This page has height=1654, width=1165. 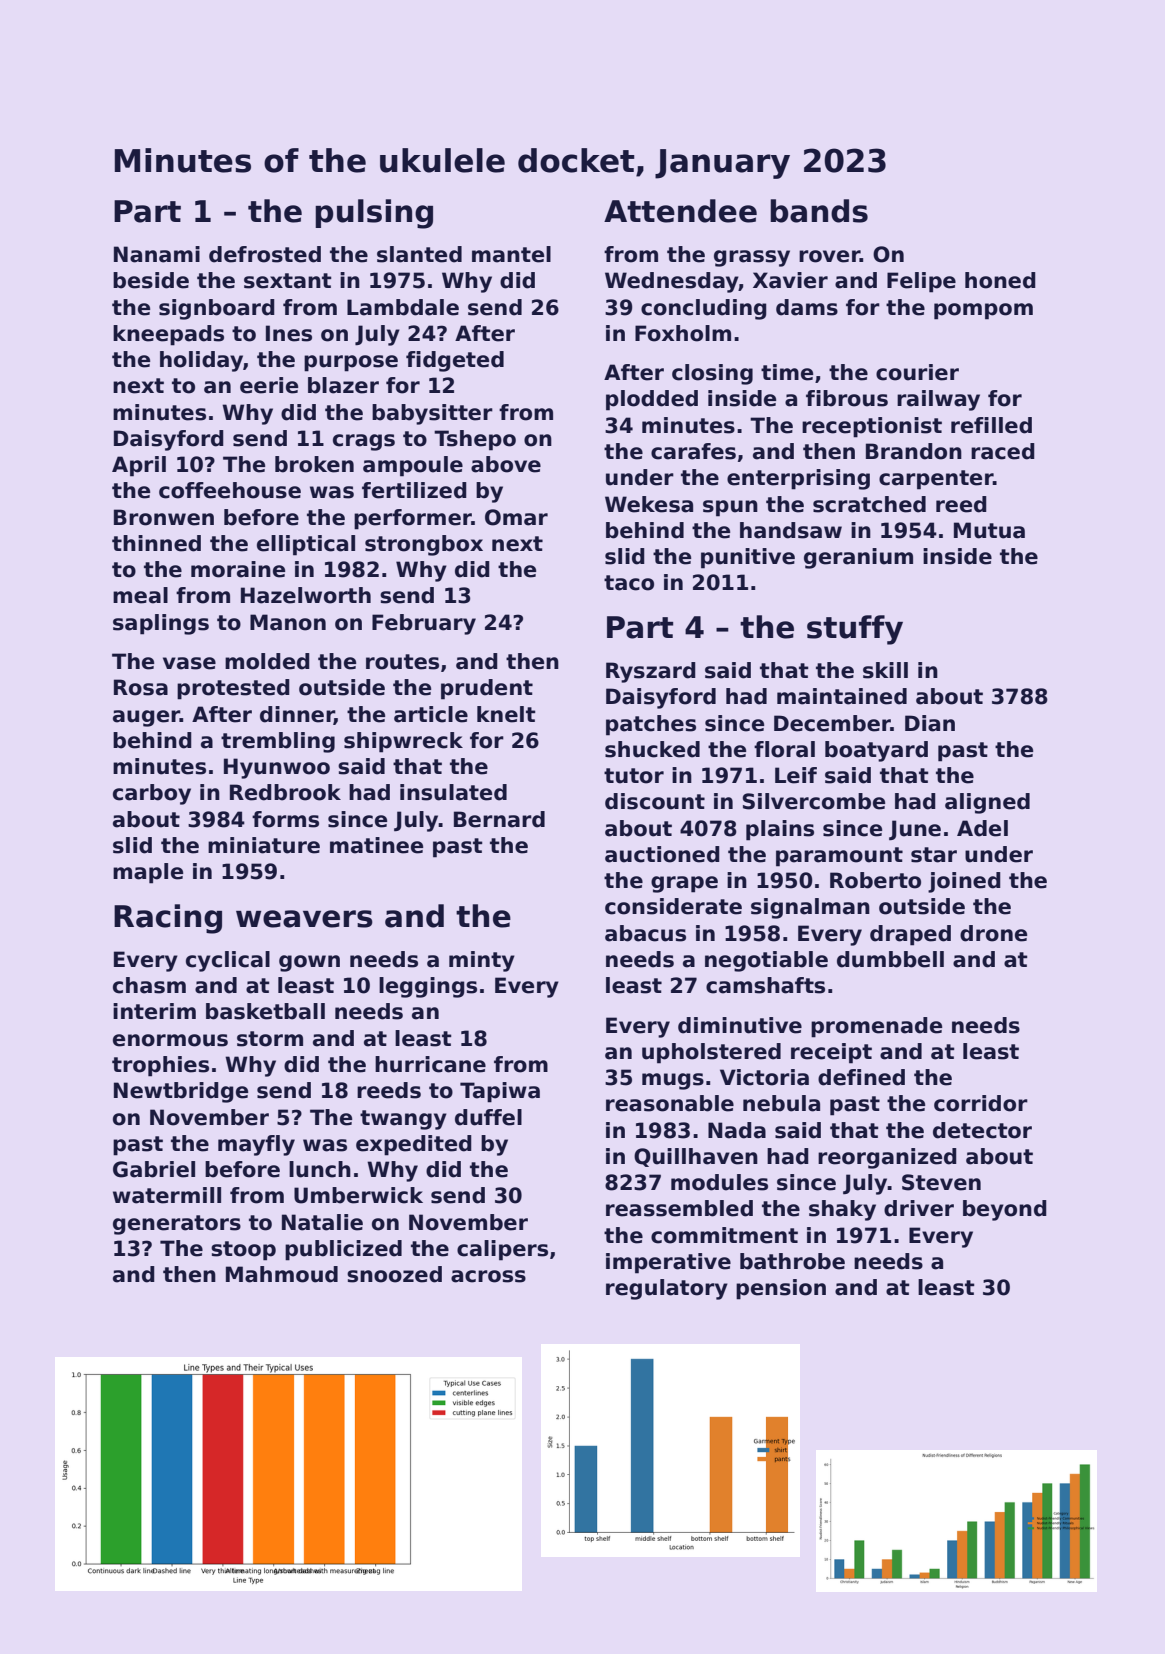 What do you see at coordinates (819, 211) in the page?
I see `bands` at bounding box center [819, 211].
